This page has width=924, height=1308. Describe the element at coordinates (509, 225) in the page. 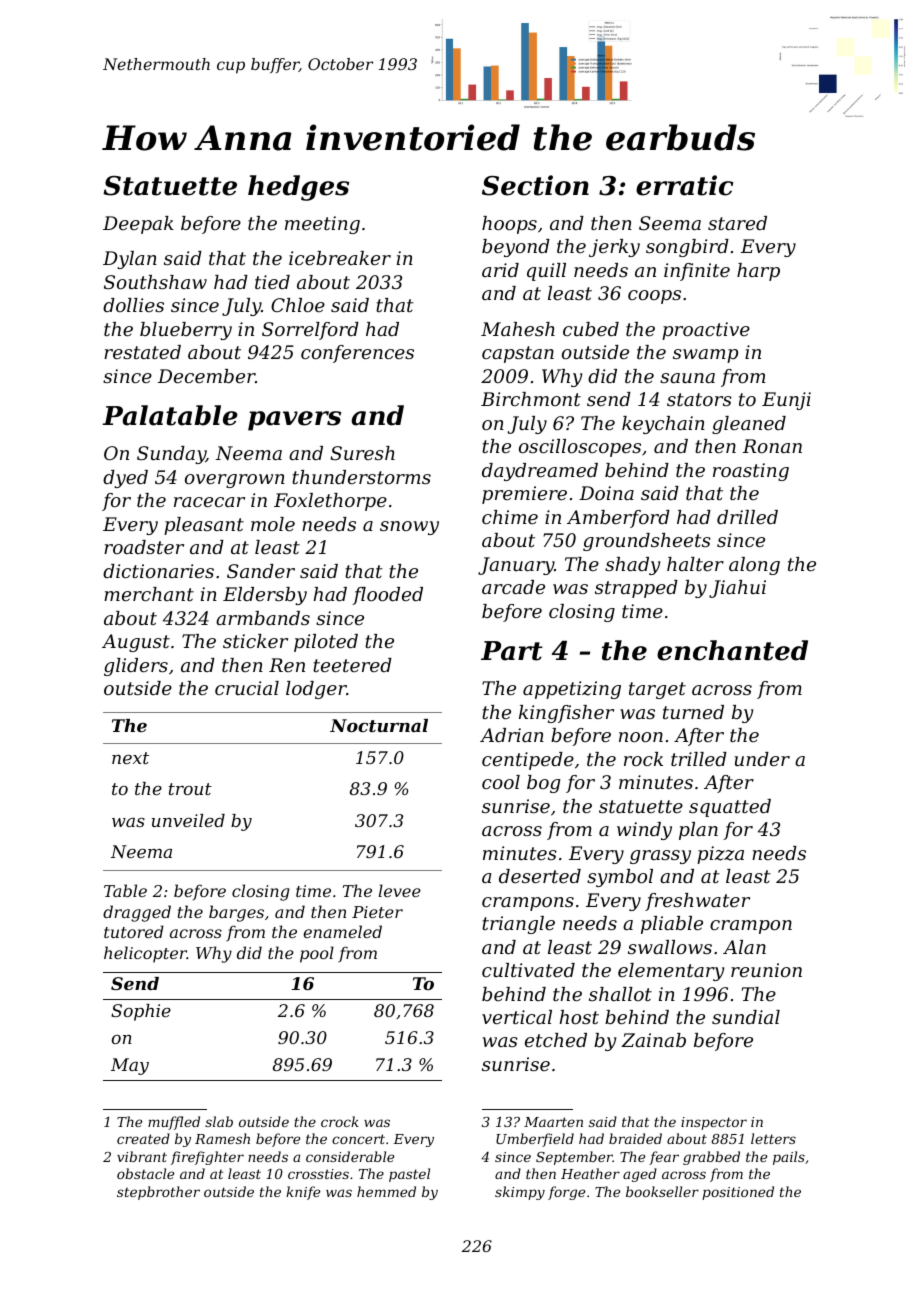

I see `hoops` at that location.
